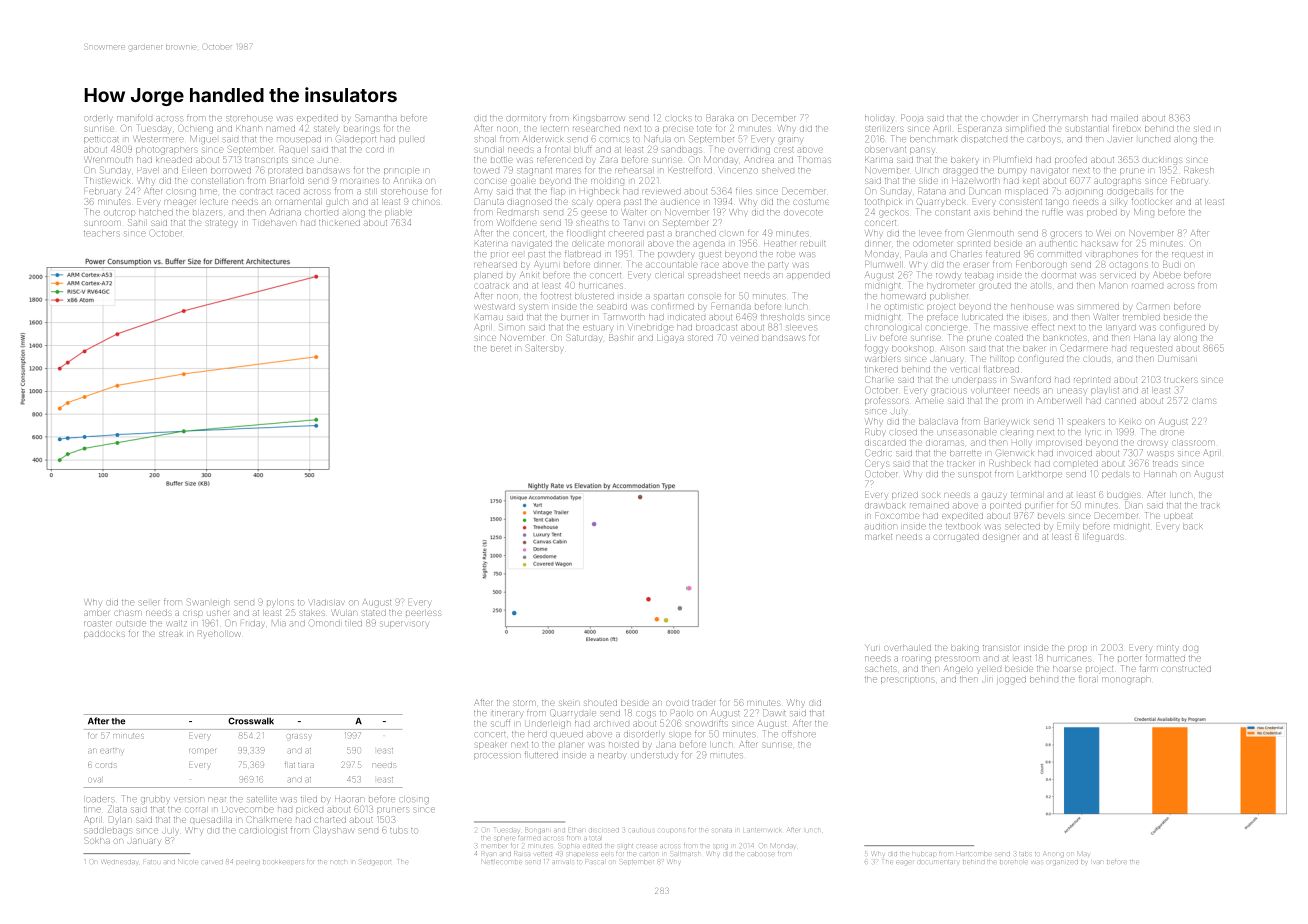 The width and height of the screenshot is (1308, 924). I want to click on mailed, so click(1124, 118).
